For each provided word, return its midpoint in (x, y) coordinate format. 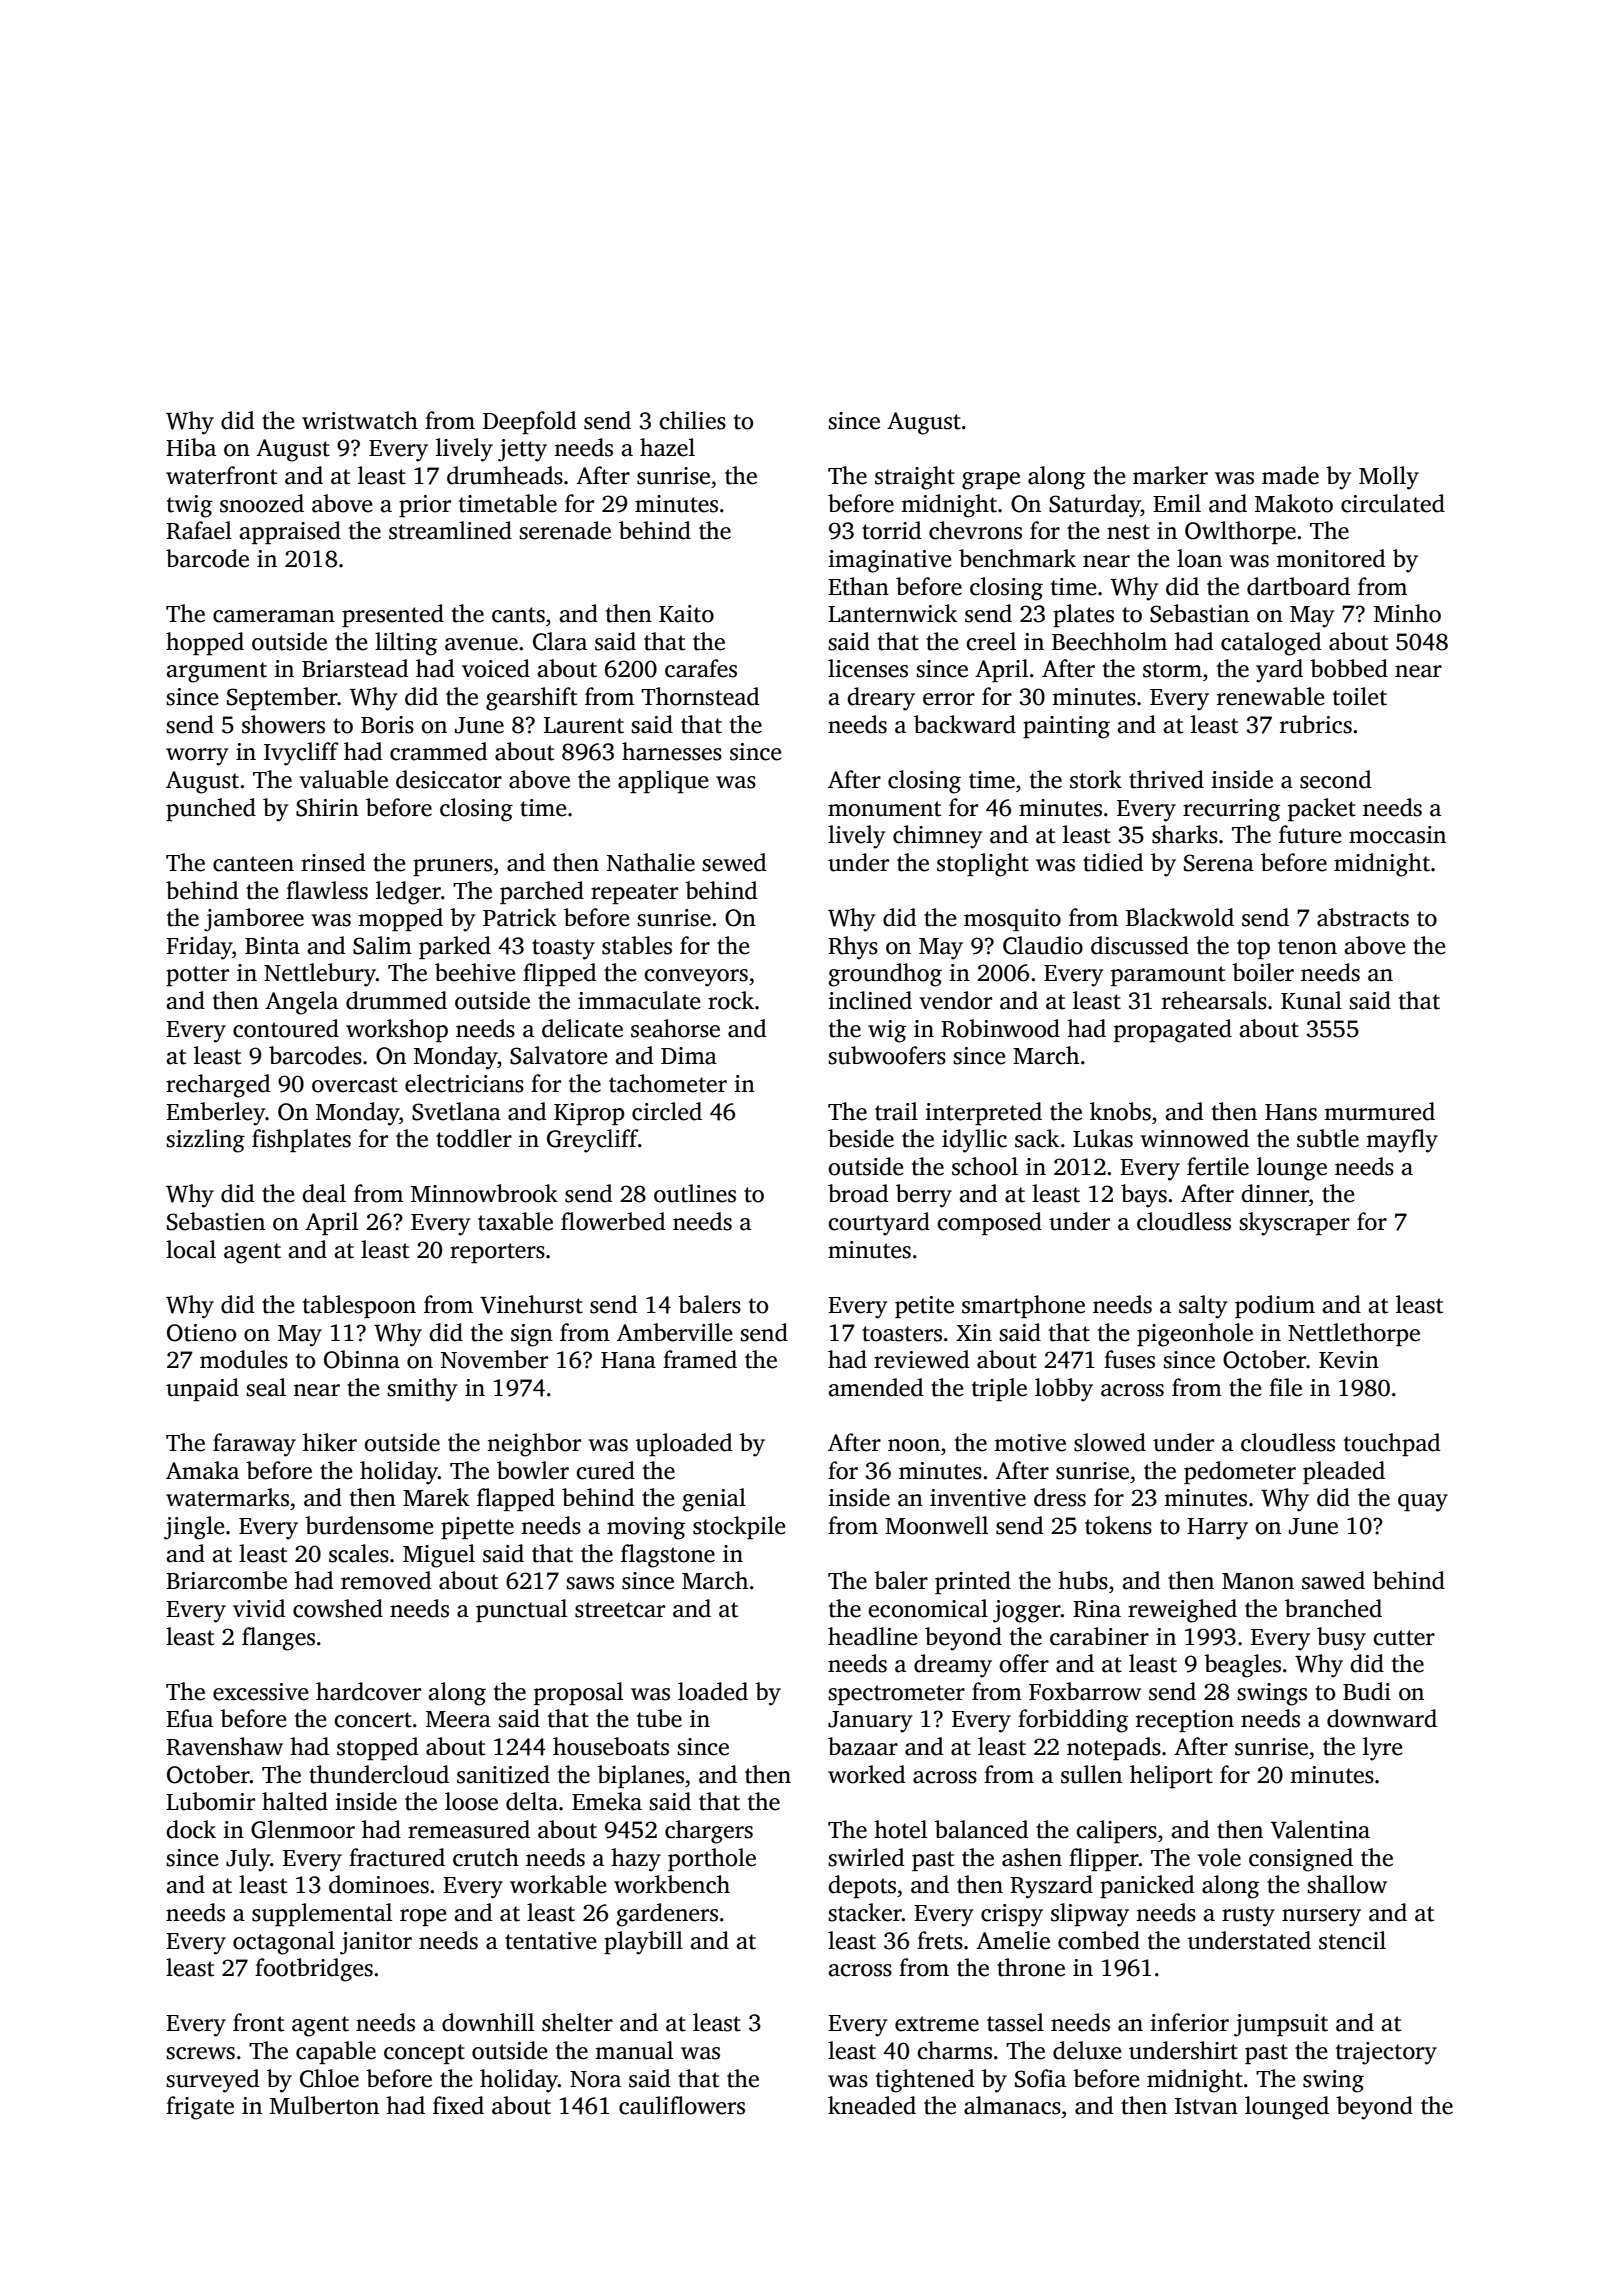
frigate (200, 2108)
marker (1170, 475)
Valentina (1320, 1829)
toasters (902, 1334)
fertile (1218, 1166)
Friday (199, 948)
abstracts (1363, 917)
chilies (692, 420)
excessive (261, 1692)
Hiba (191, 447)
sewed (734, 862)
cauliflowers (682, 2105)
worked (866, 1774)
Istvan (1206, 2106)
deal (324, 1193)
